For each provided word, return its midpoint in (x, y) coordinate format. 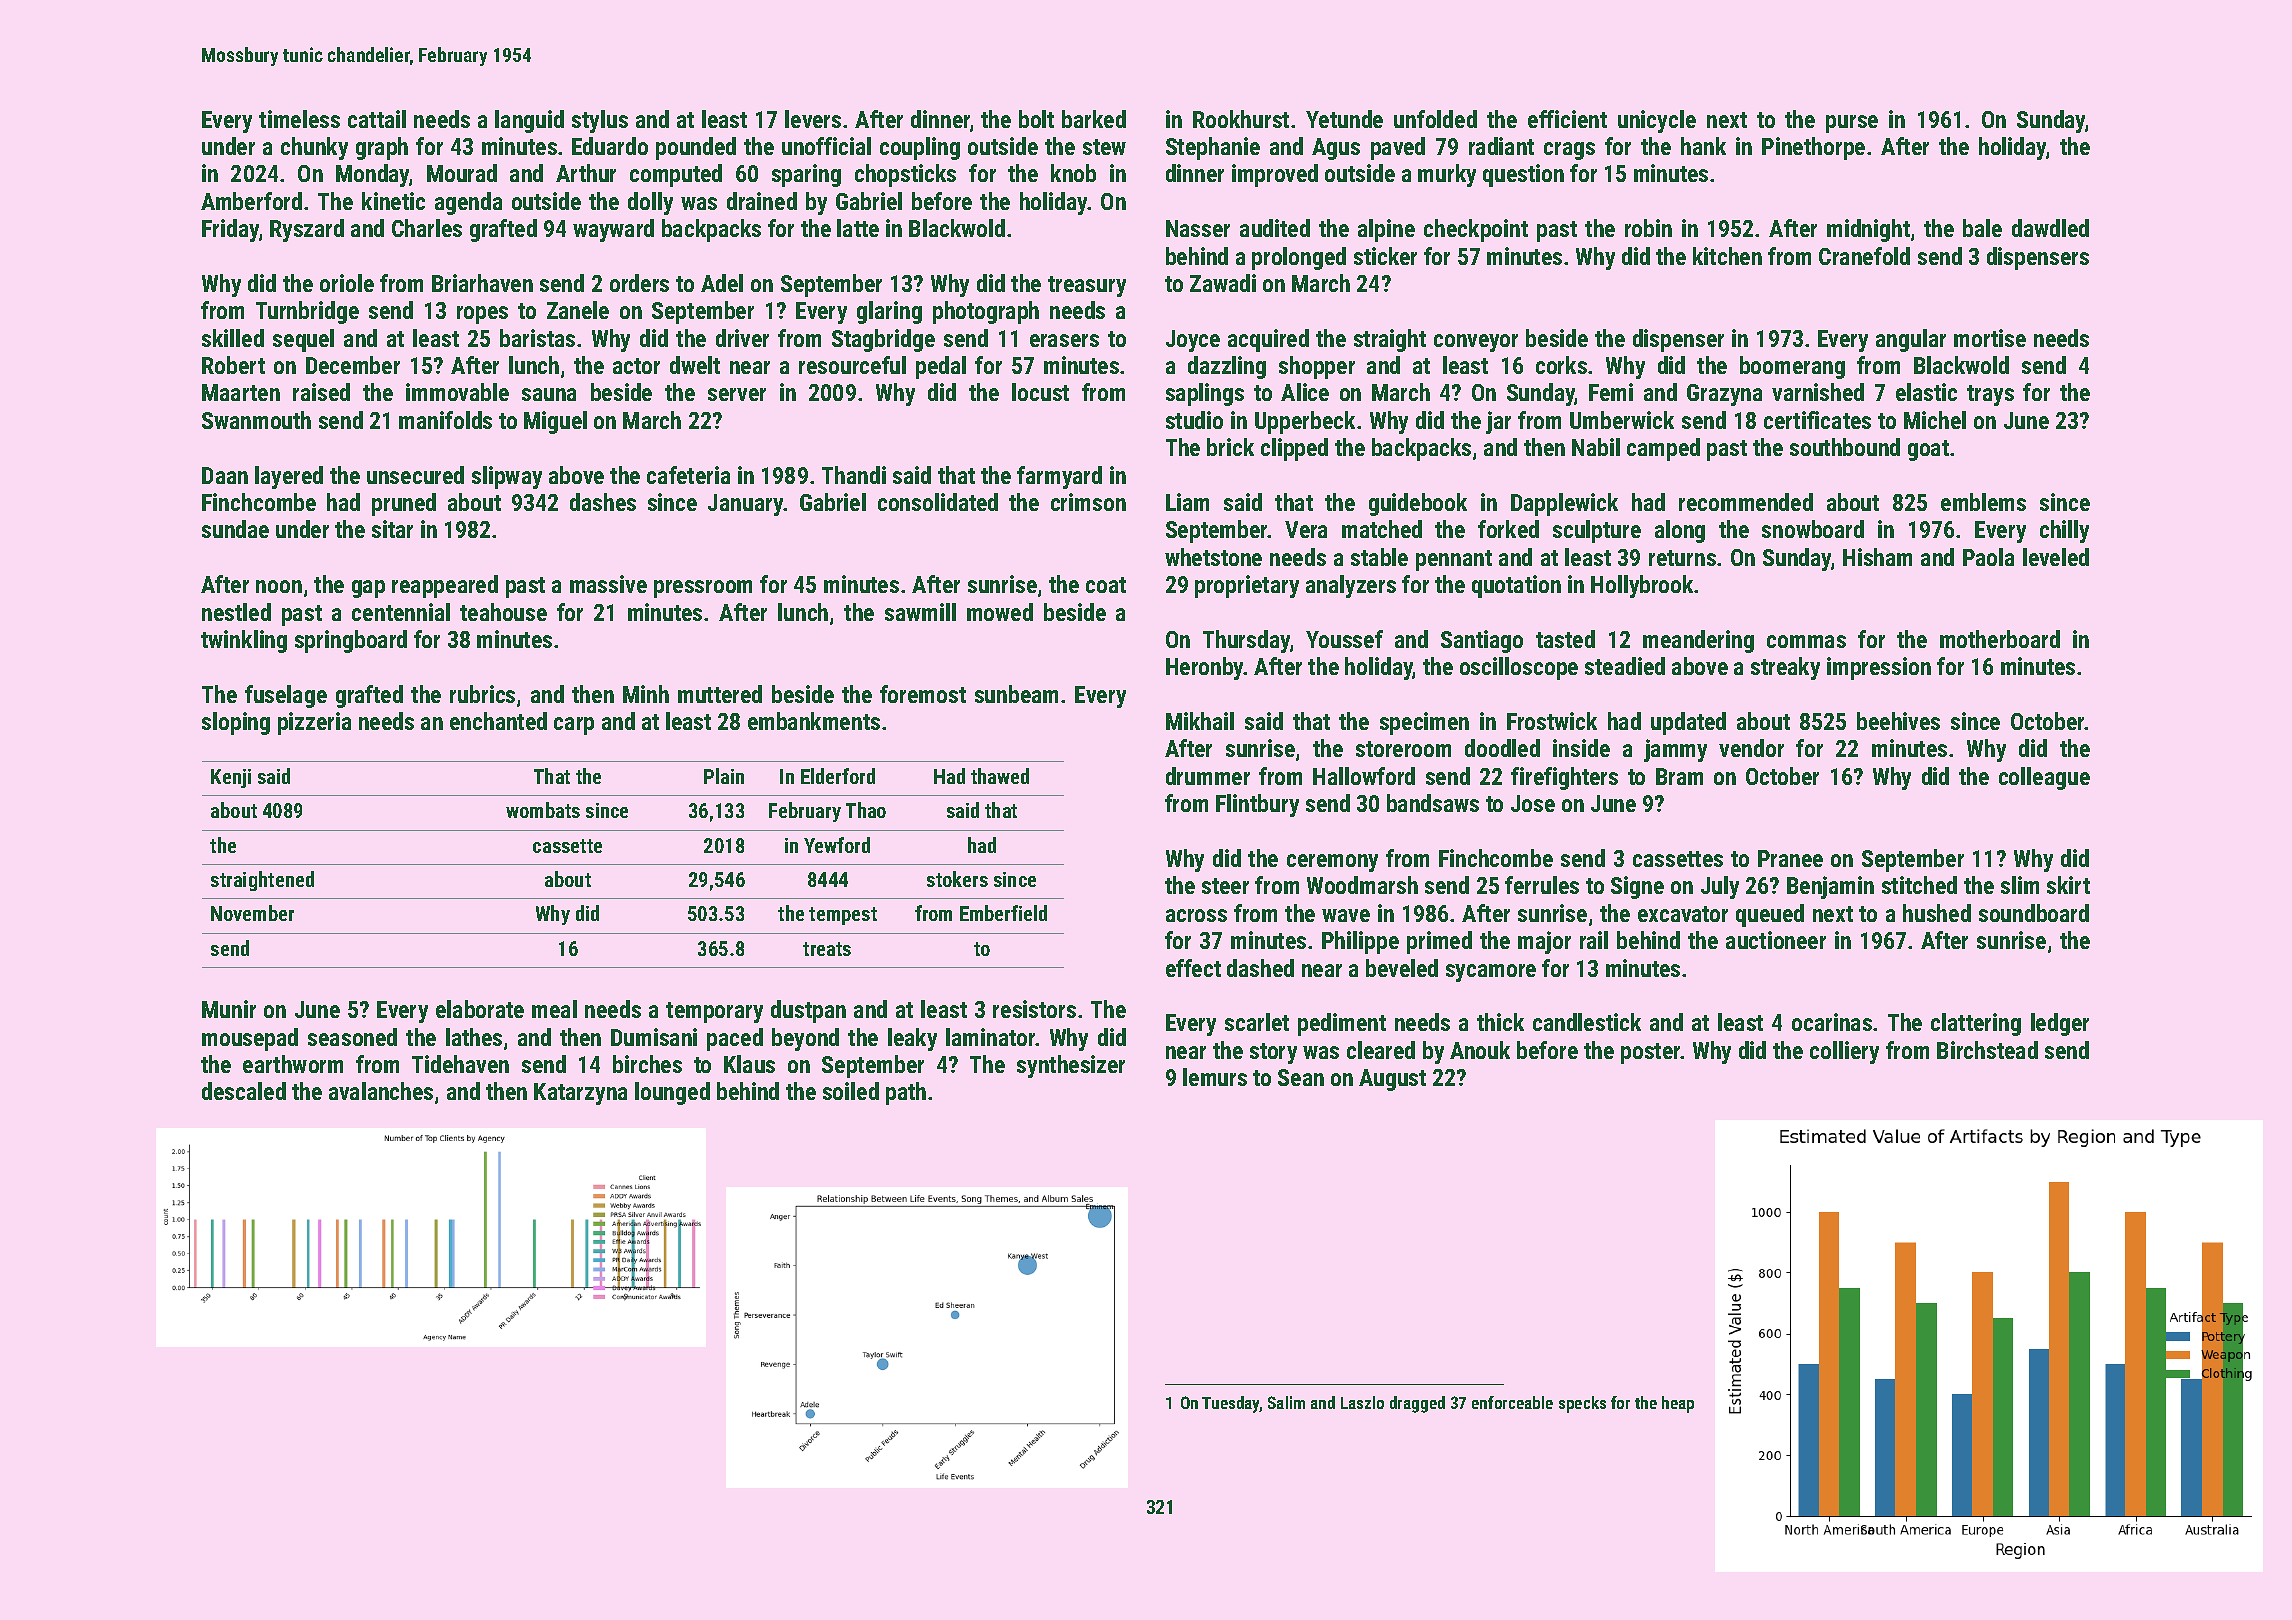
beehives (1898, 721)
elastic (1926, 392)
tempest (843, 916)
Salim (1286, 1402)
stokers (957, 879)
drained (762, 201)
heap (1678, 1404)
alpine (1386, 230)
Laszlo (1362, 1402)
